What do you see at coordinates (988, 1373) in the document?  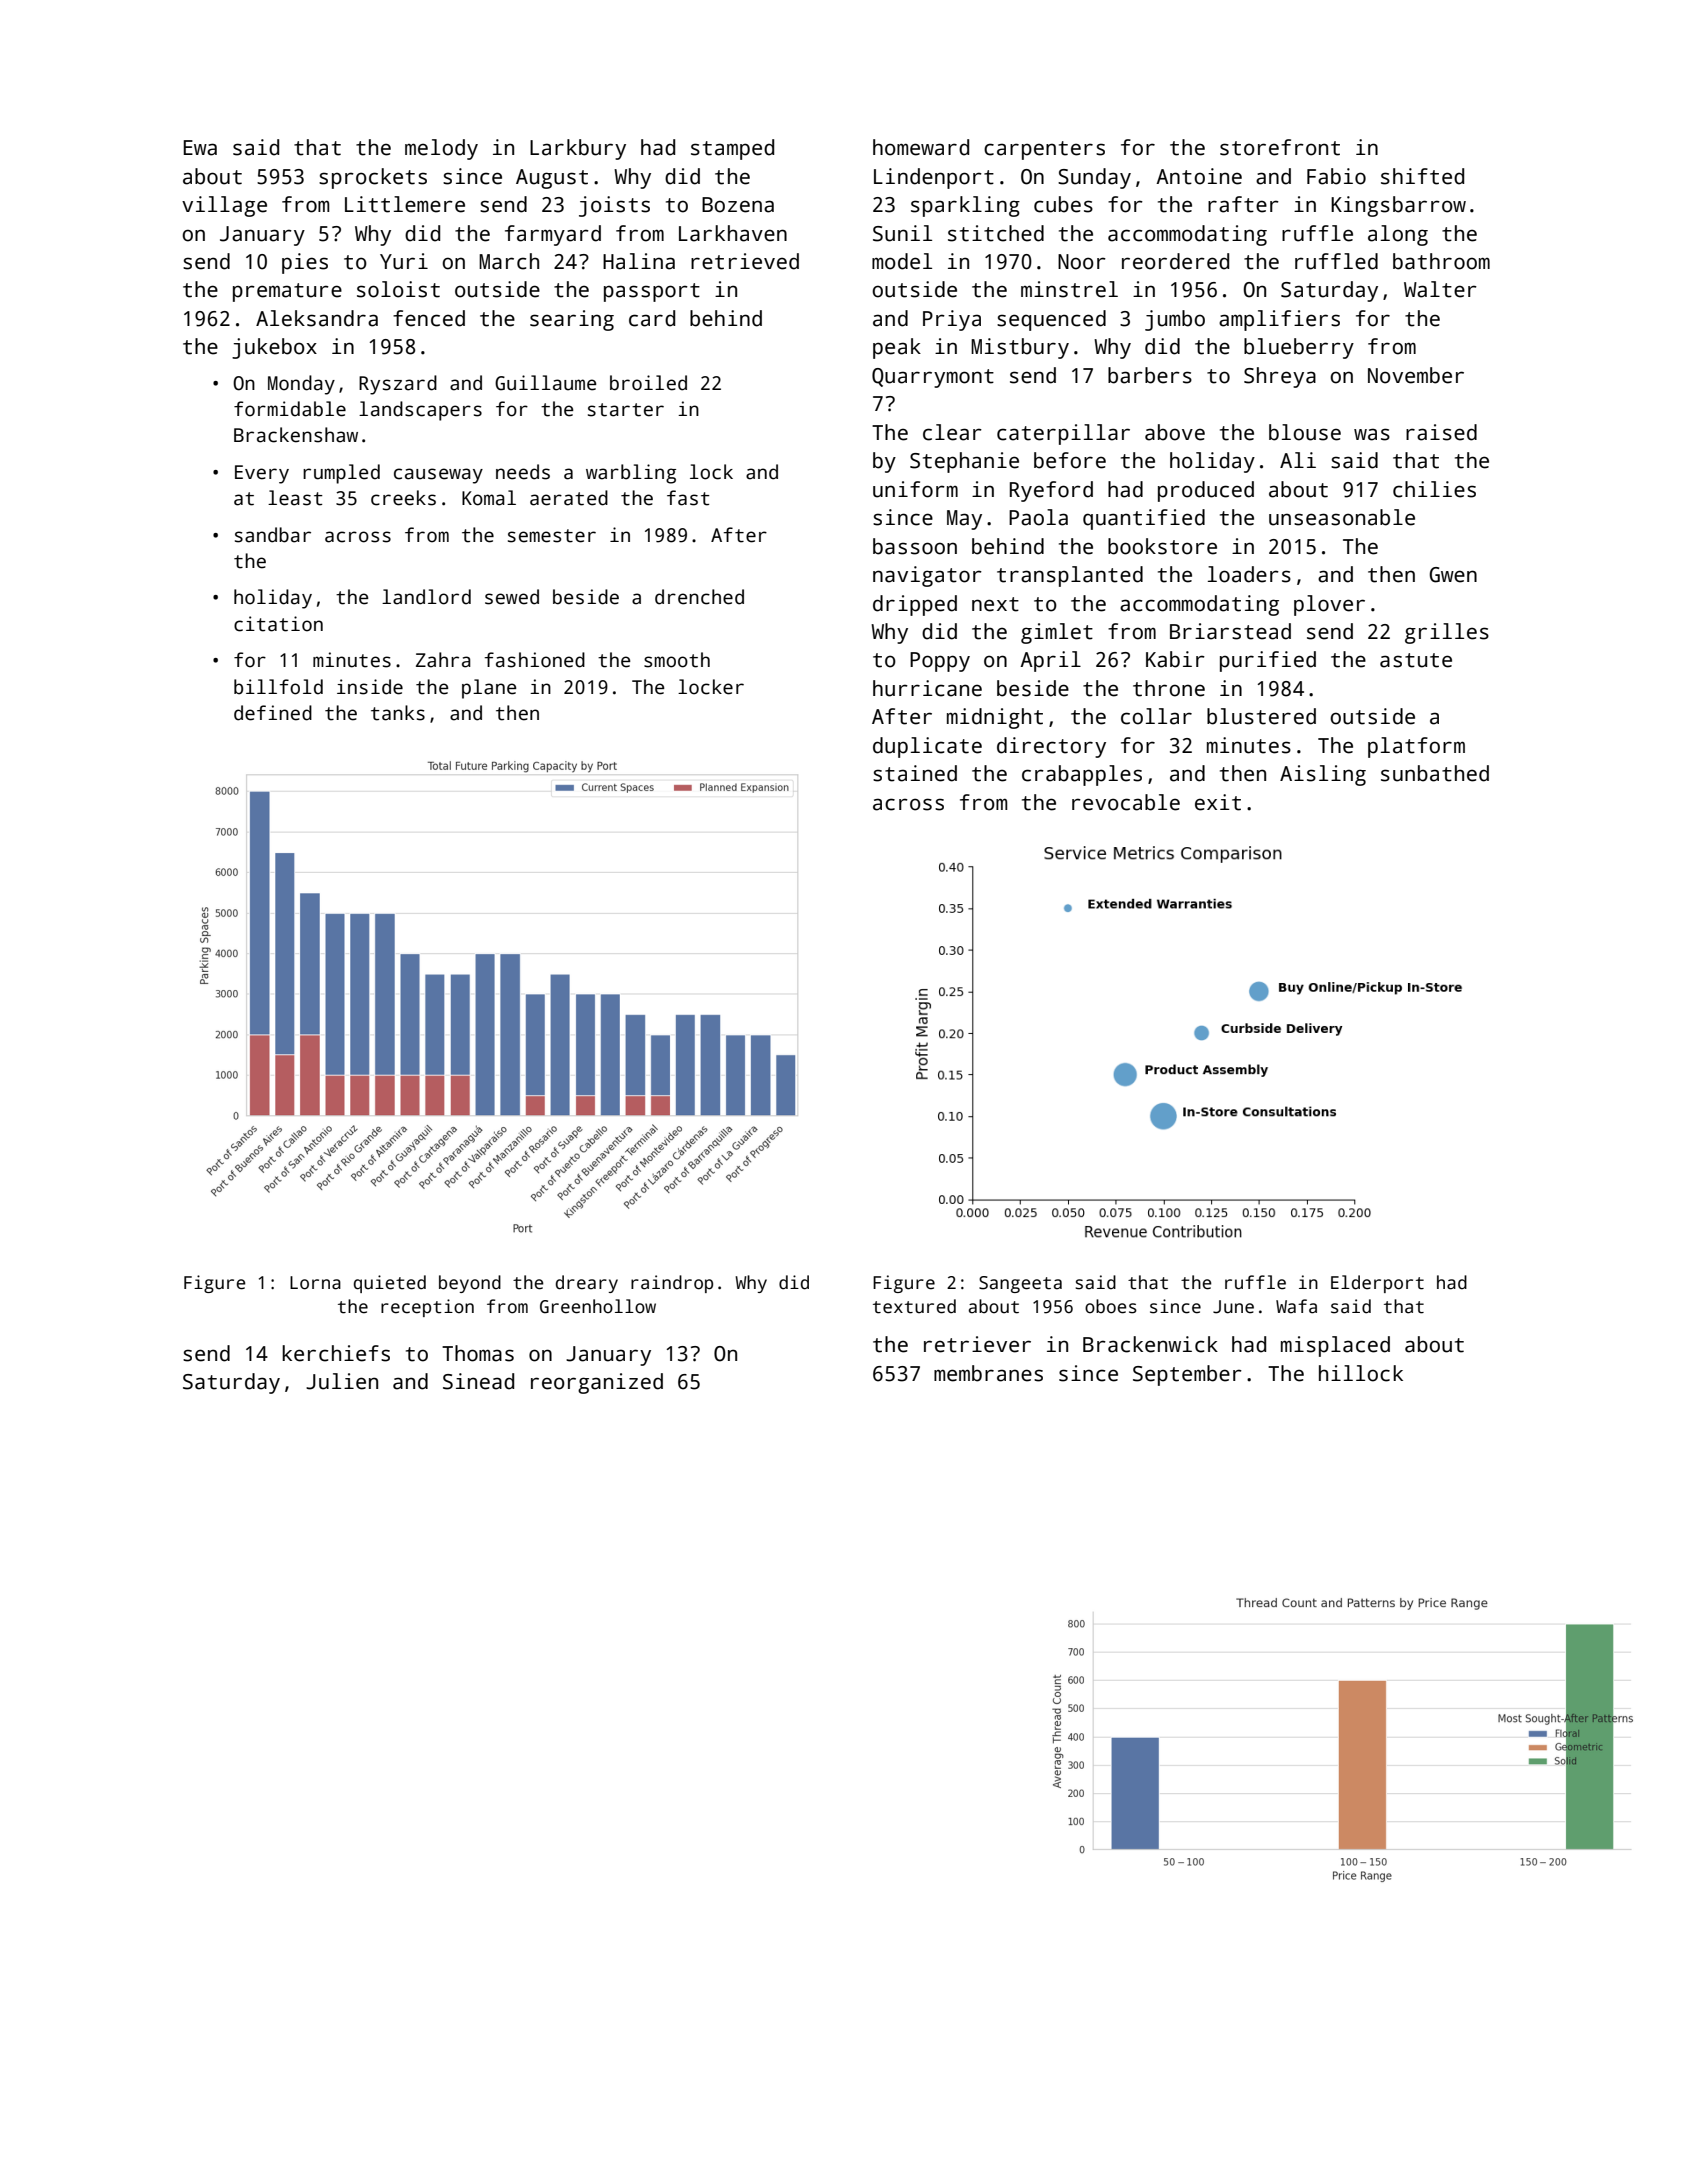 I see `membranes` at bounding box center [988, 1373].
